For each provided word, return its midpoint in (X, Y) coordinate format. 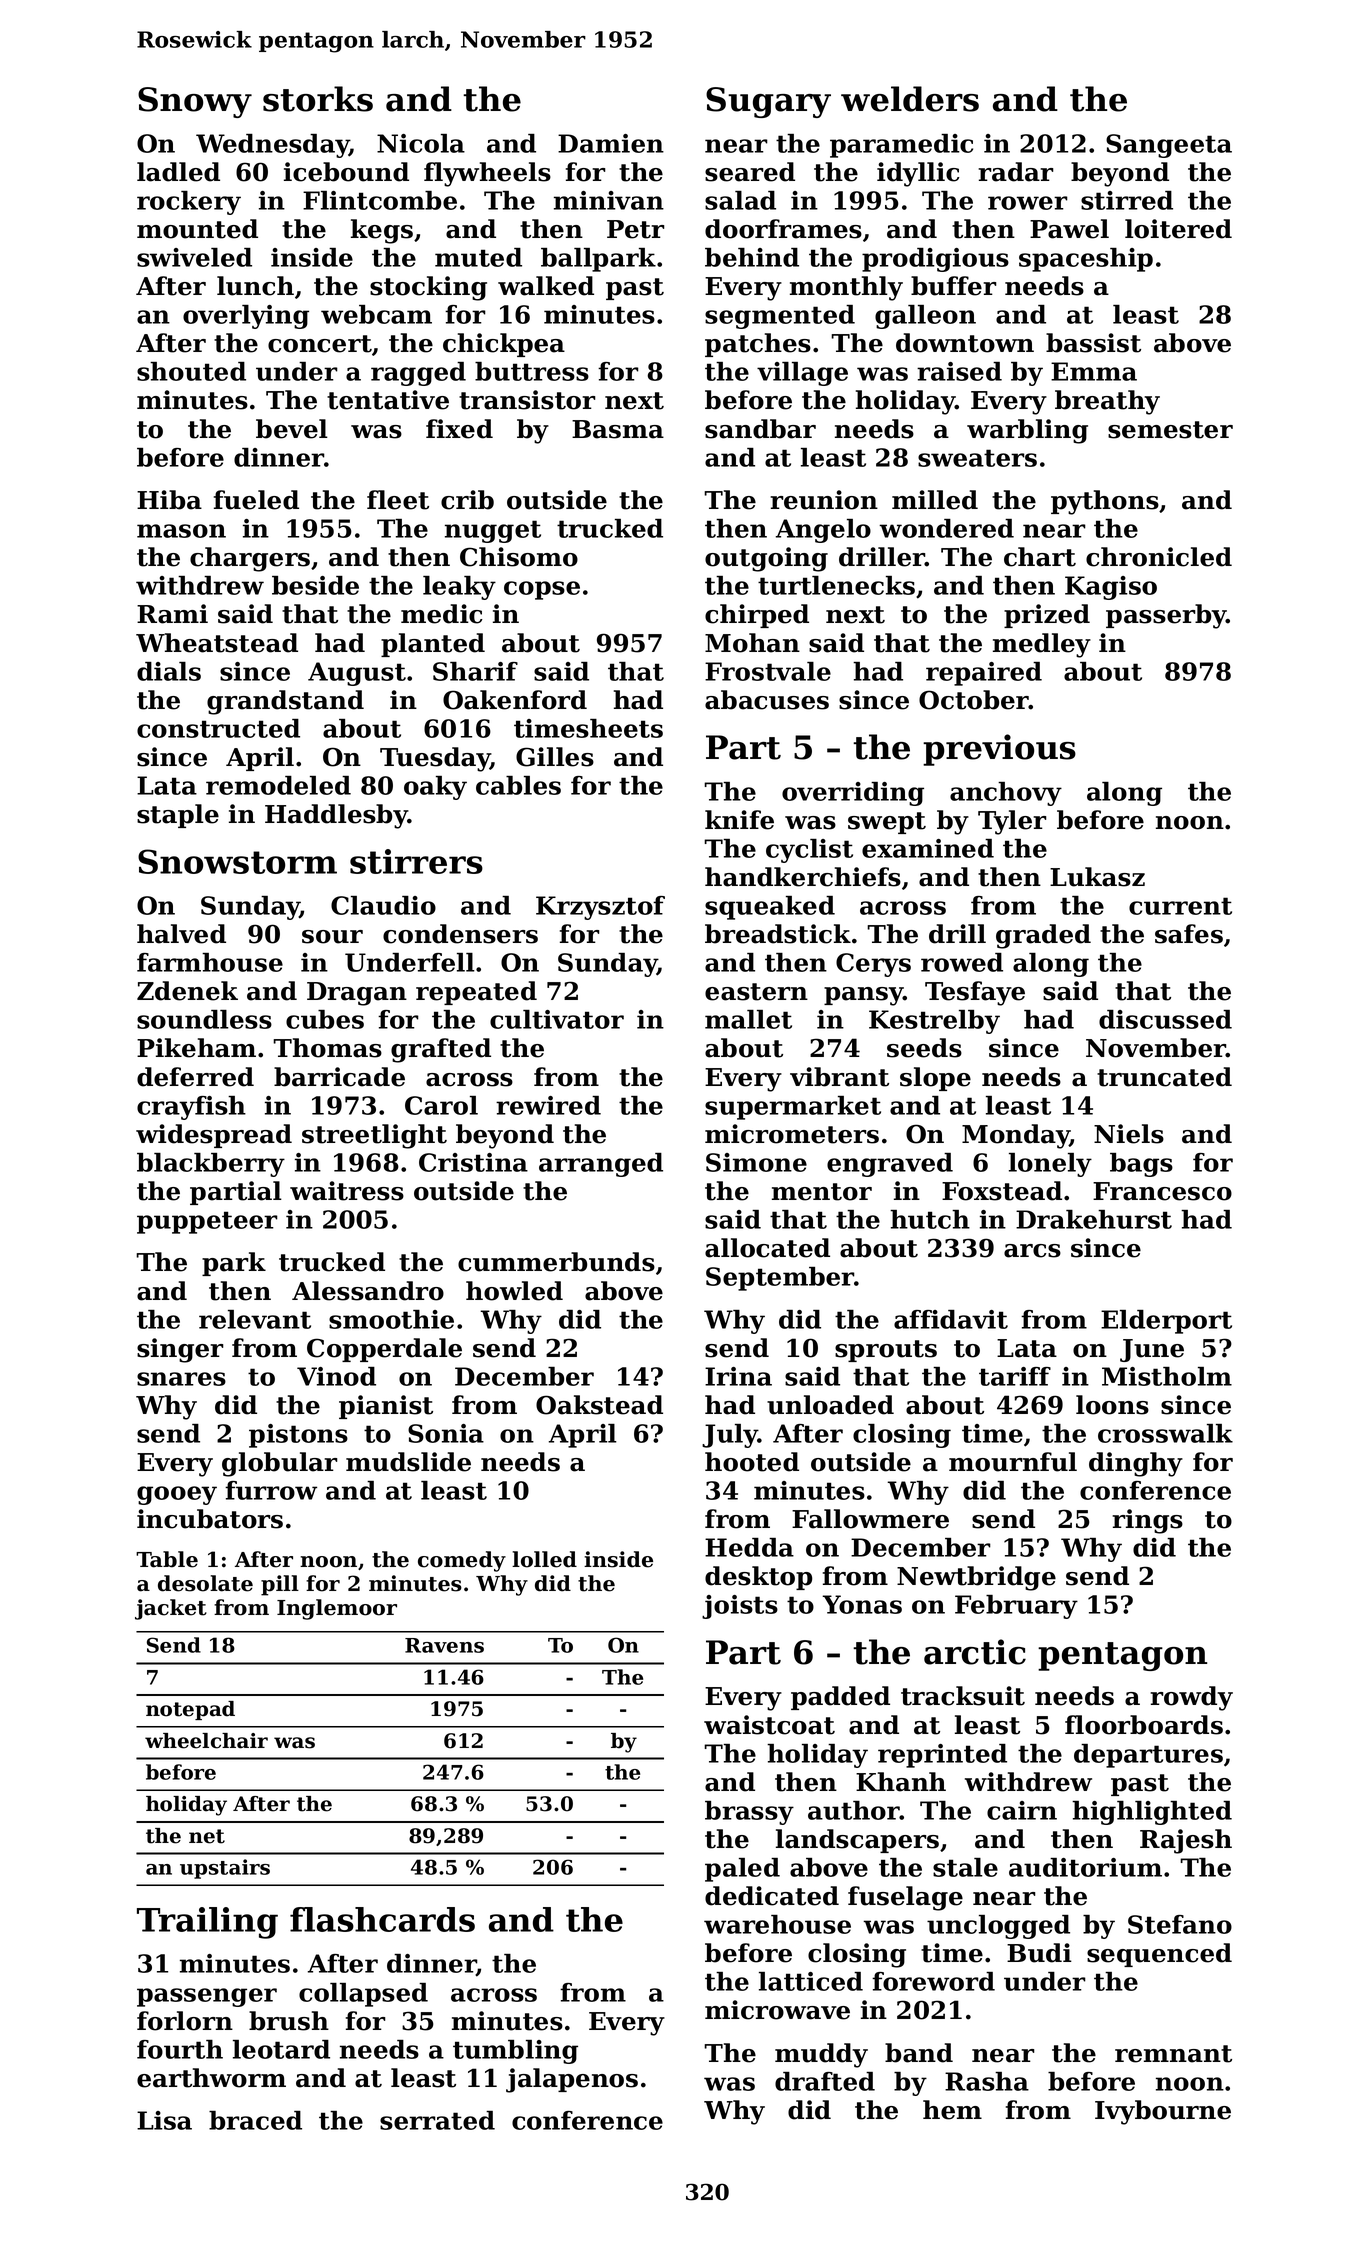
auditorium (1085, 1867)
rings (1147, 1521)
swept (887, 823)
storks (318, 99)
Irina (738, 1376)
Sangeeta (1169, 146)
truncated (1164, 1077)
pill (280, 1585)
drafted (825, 2081)
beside (315, 585)
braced (255, 2120)
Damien (611, 143)
